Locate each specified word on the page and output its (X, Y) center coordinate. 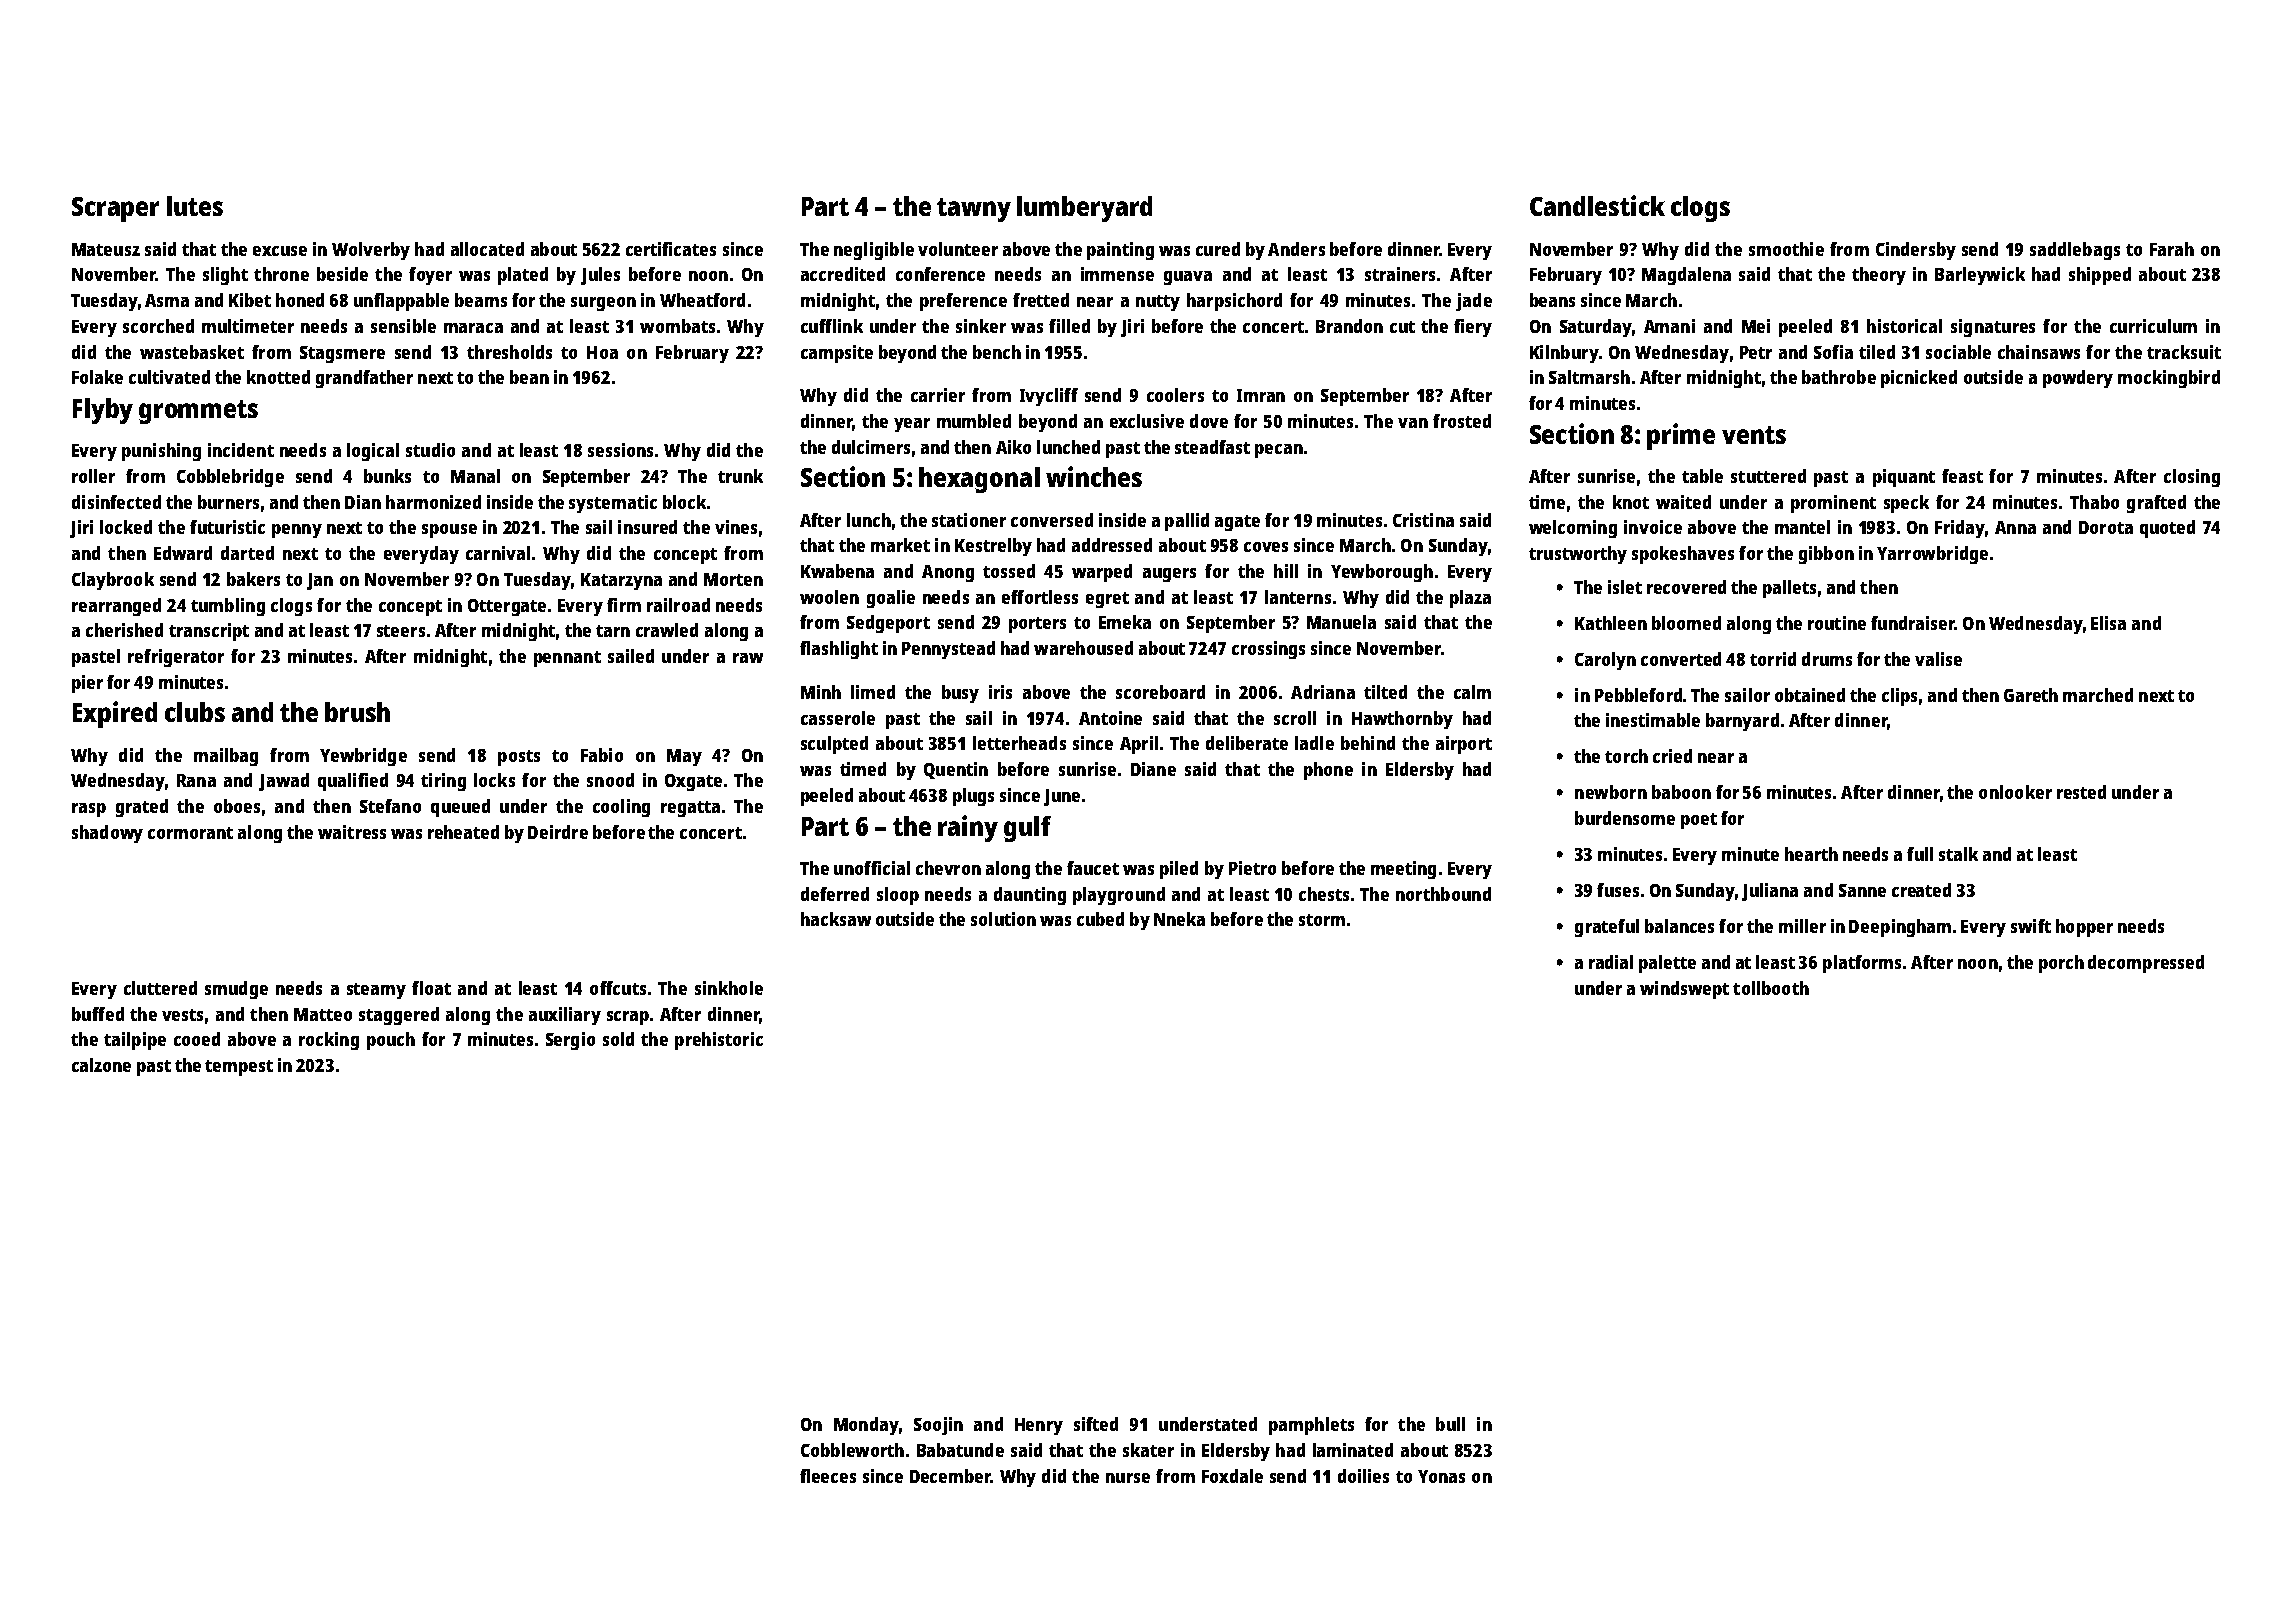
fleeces (828, 1476)
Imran (1261, 395)
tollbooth (1771, 988)
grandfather (364, 379)
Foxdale (1232, 1476)
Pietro (1252, 868)
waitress (352, 832)
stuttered (1768, 476)
